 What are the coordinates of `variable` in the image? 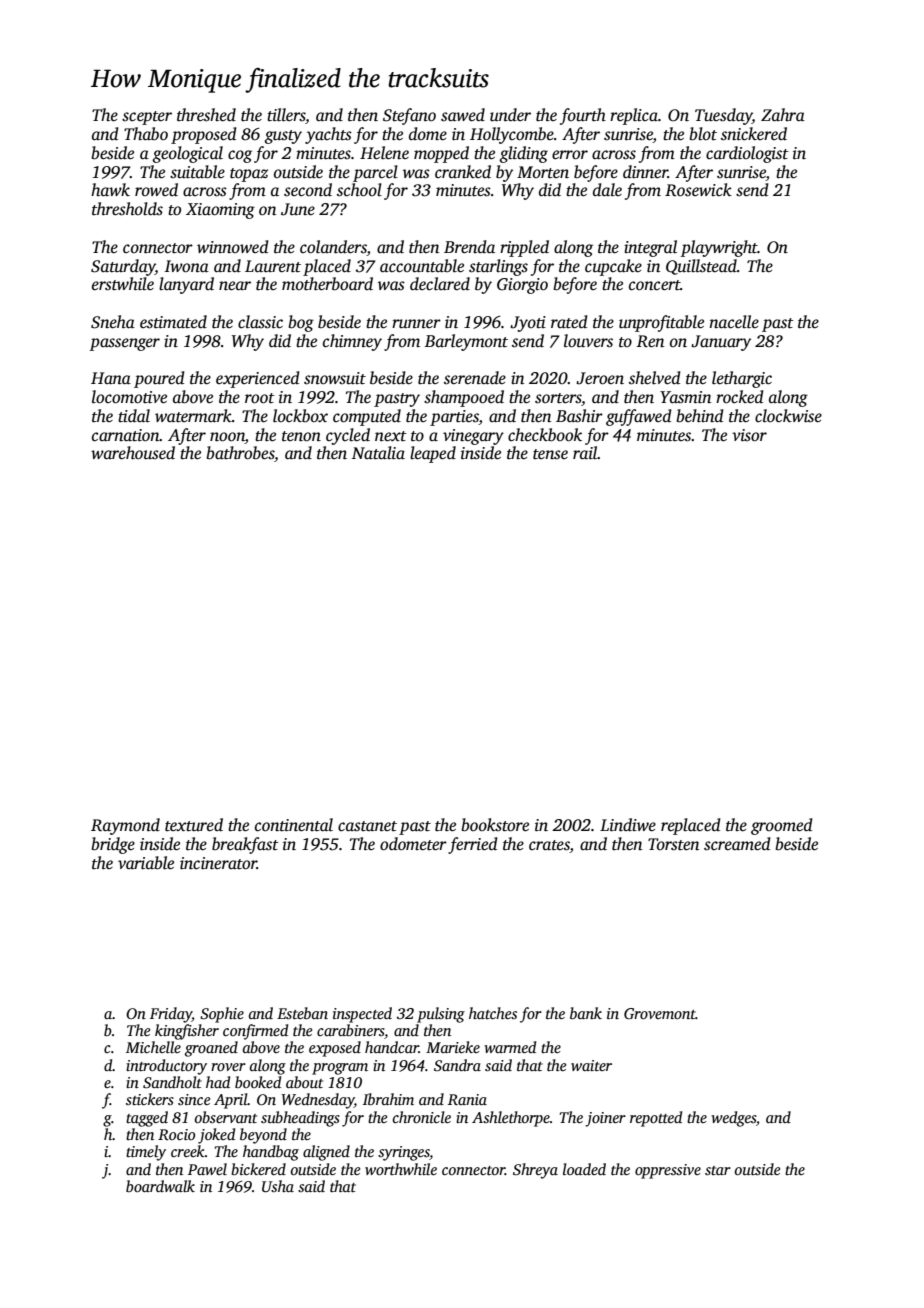 It's located at (146, 863).
